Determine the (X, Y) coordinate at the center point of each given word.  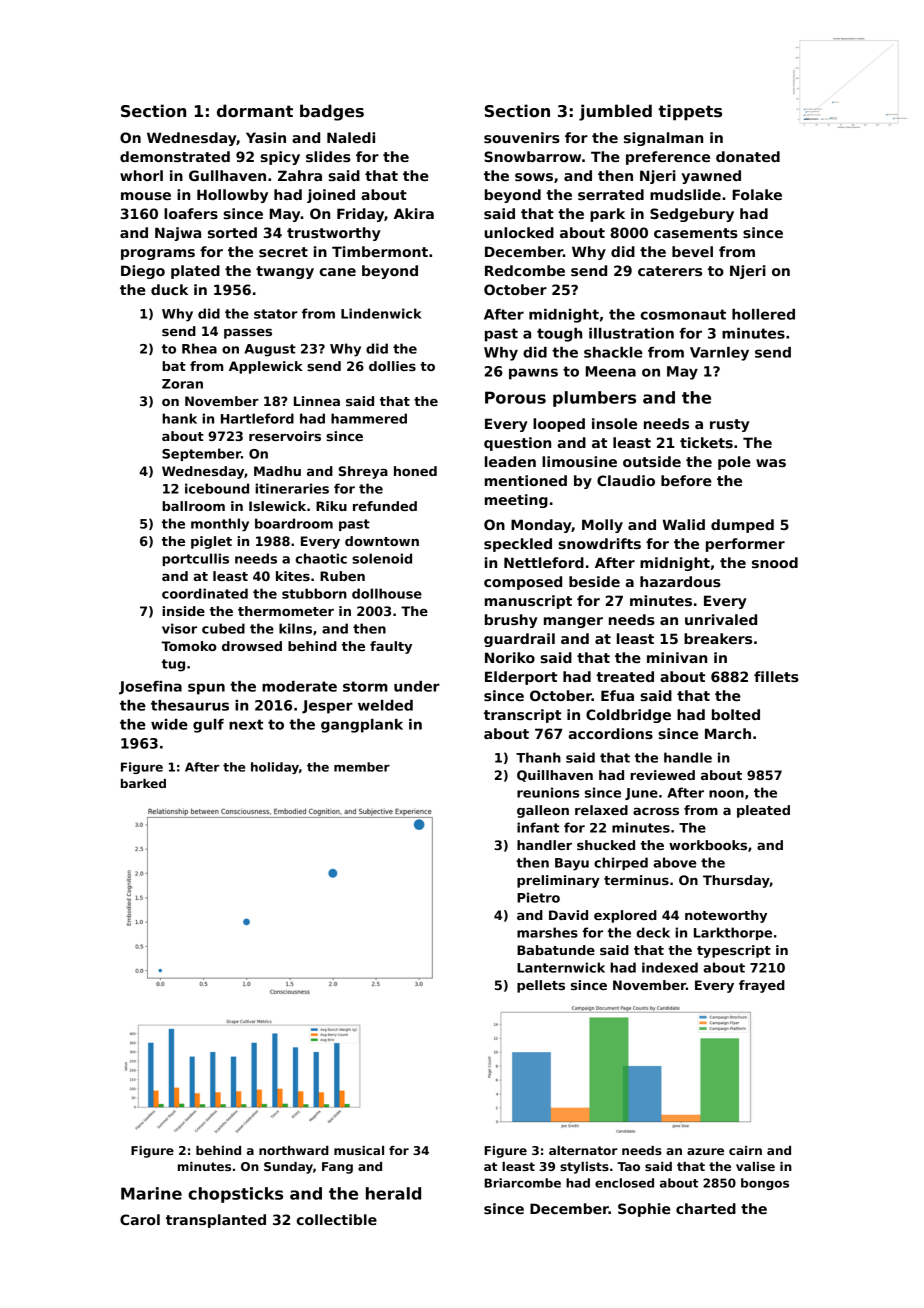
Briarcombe (522, 1183)
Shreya (363, 472)
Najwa (178, 234)
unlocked (519, 232)
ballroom (193, 506)
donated (748, 156)
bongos (765, 1184)
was (771, 463)
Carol (140, 1219)
